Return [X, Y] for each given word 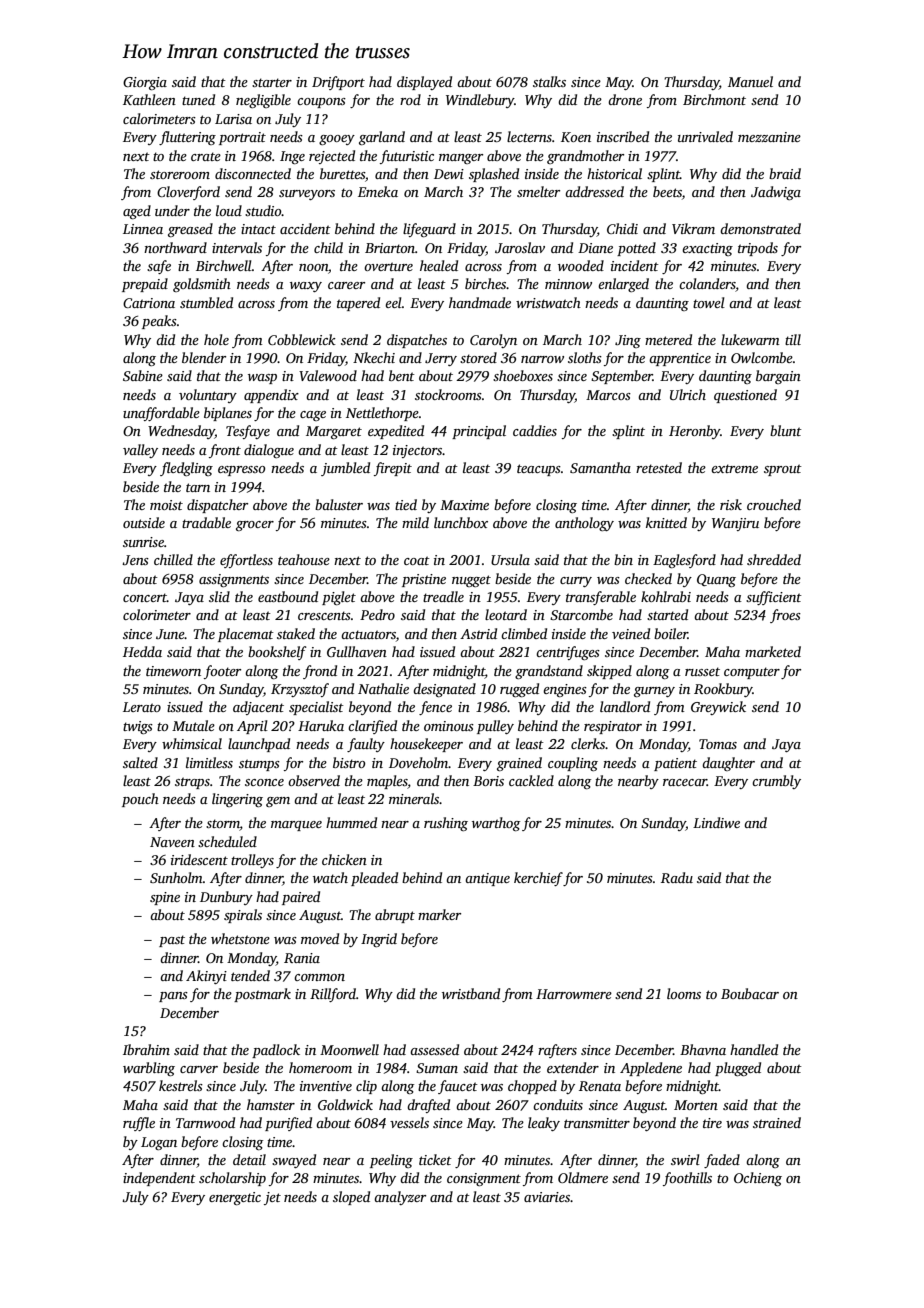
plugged [738, 1069]
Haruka [321, 725]
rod [410, 99]
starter [272, 82]
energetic [235, 1198]
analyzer [400, 1198]
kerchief [538, 879]
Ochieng [758, 1179]
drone [625, 99]
